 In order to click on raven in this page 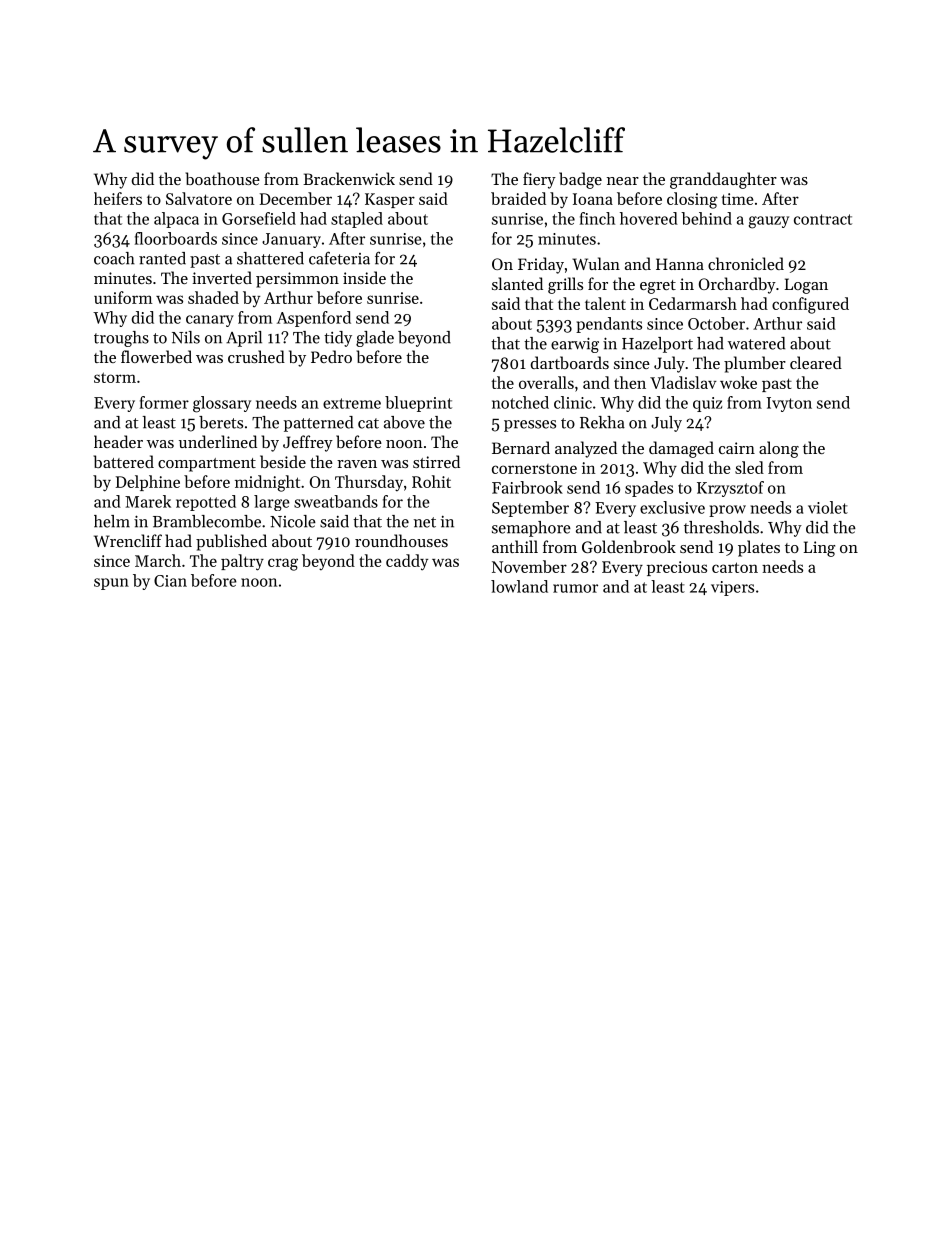, I will do `click(357, 464)`.
